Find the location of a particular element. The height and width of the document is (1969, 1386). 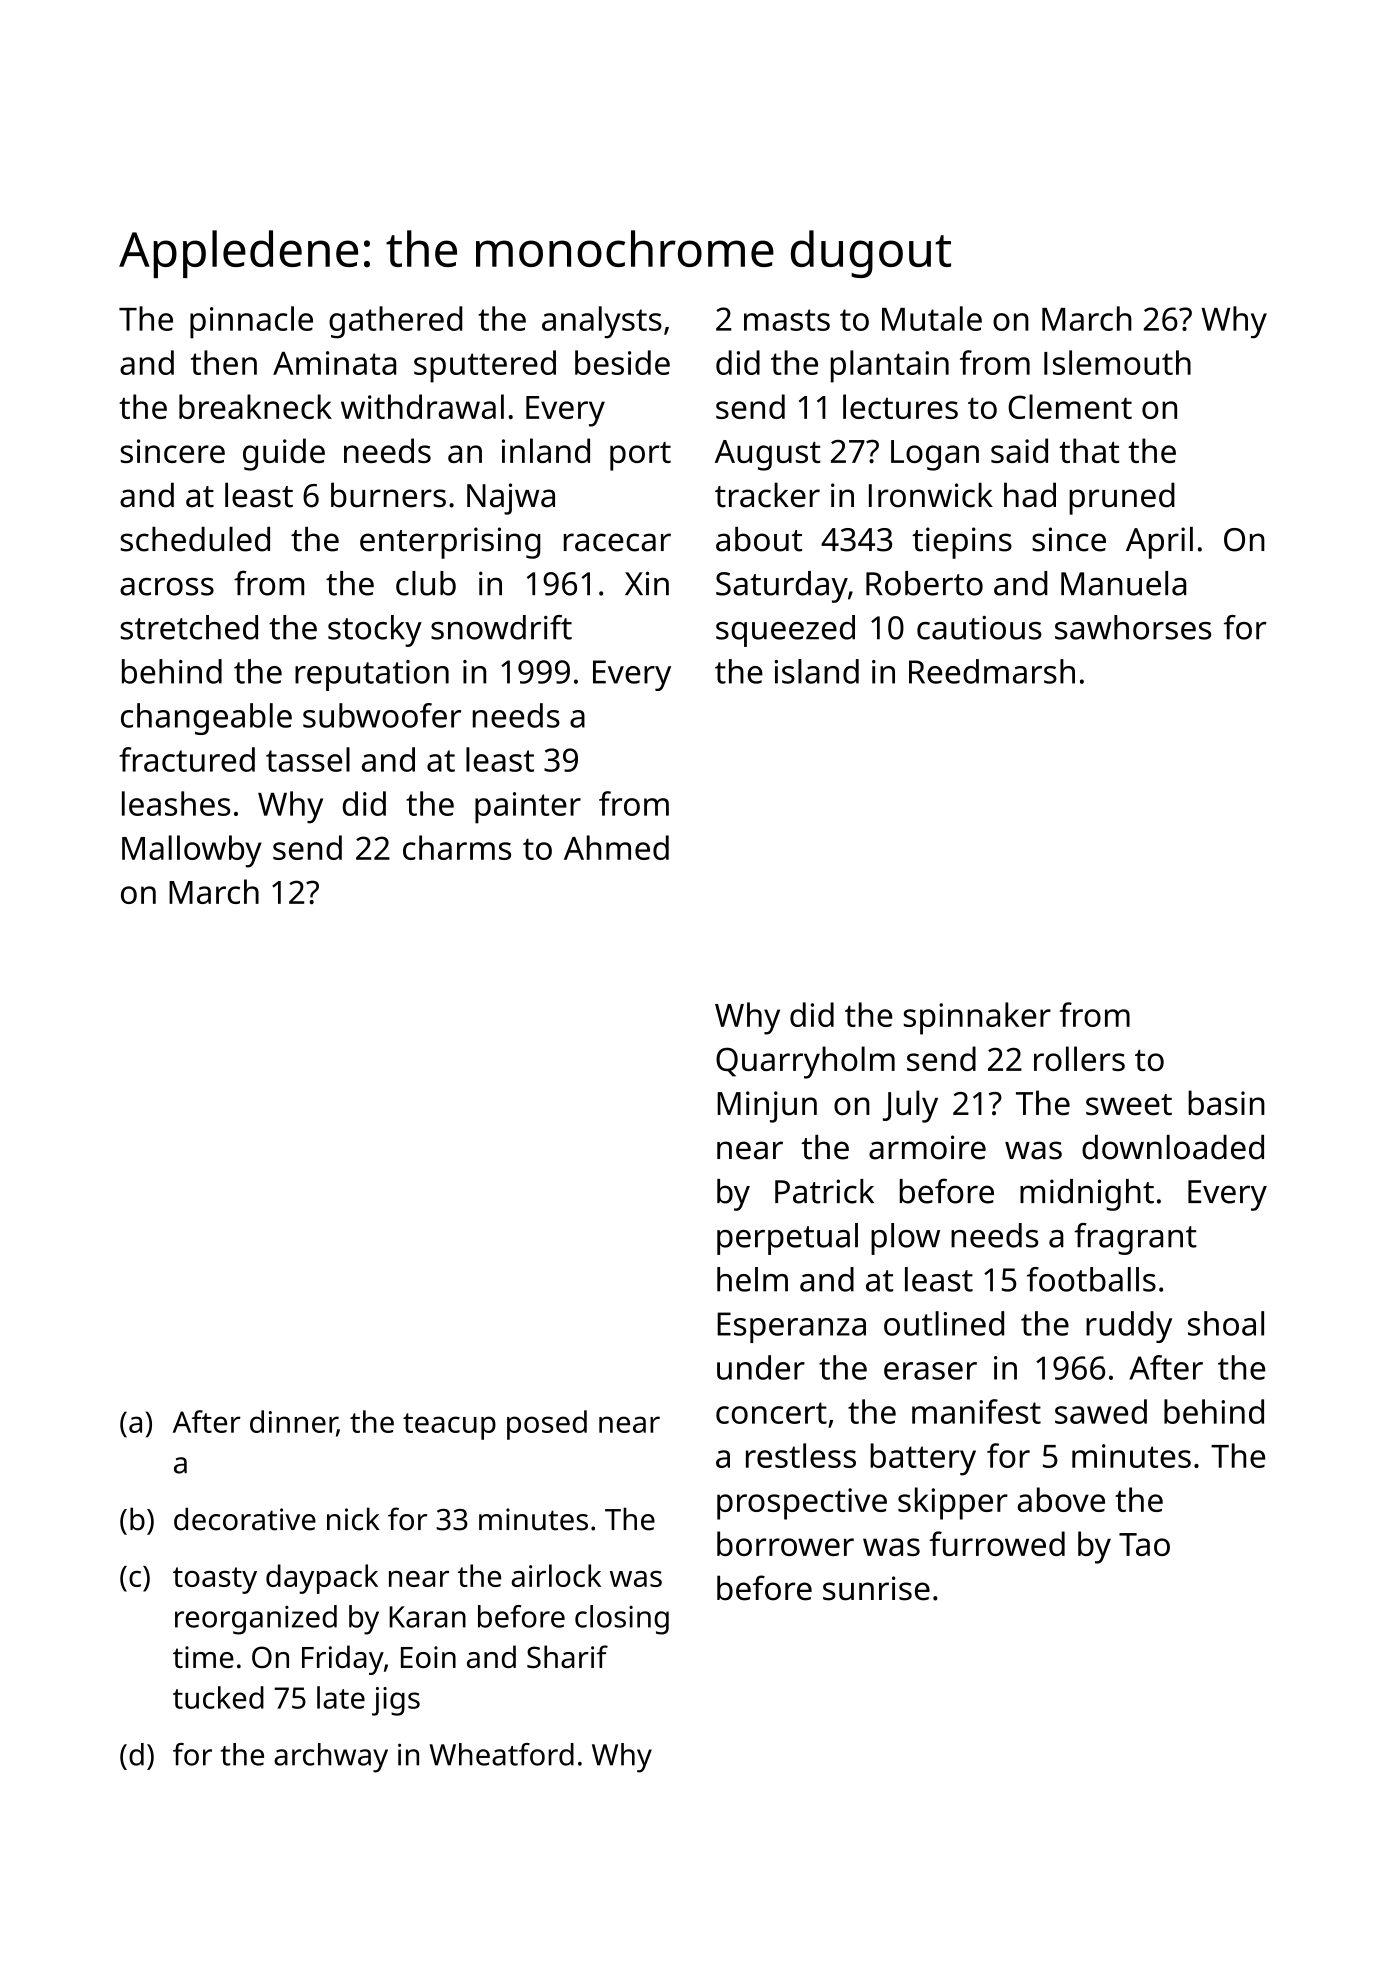

Tao is located at coordinates (1144, 1544).
